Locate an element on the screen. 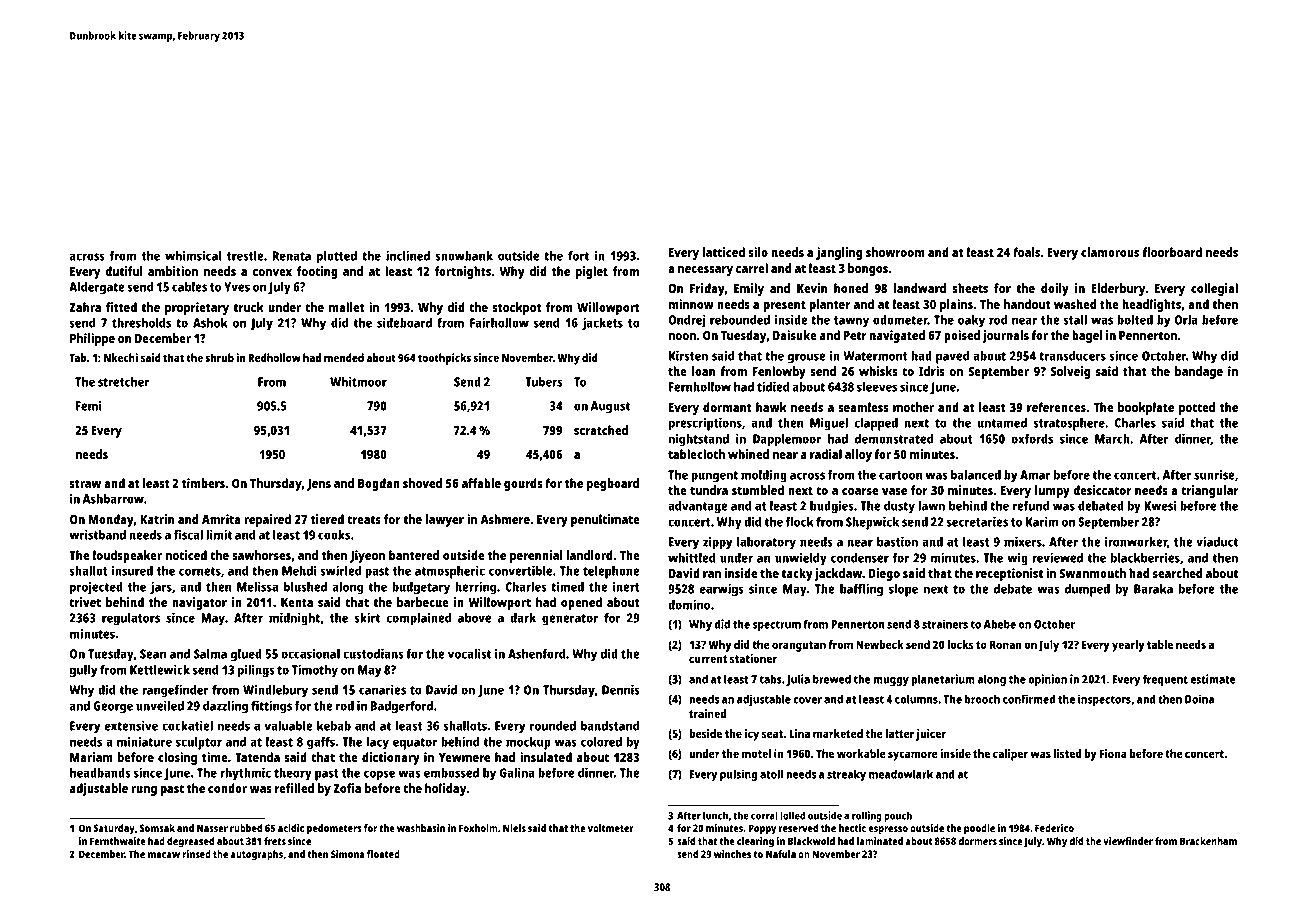 This screenshot has height=924, width=1308. Nafula is located at coordinates (781, 854).
